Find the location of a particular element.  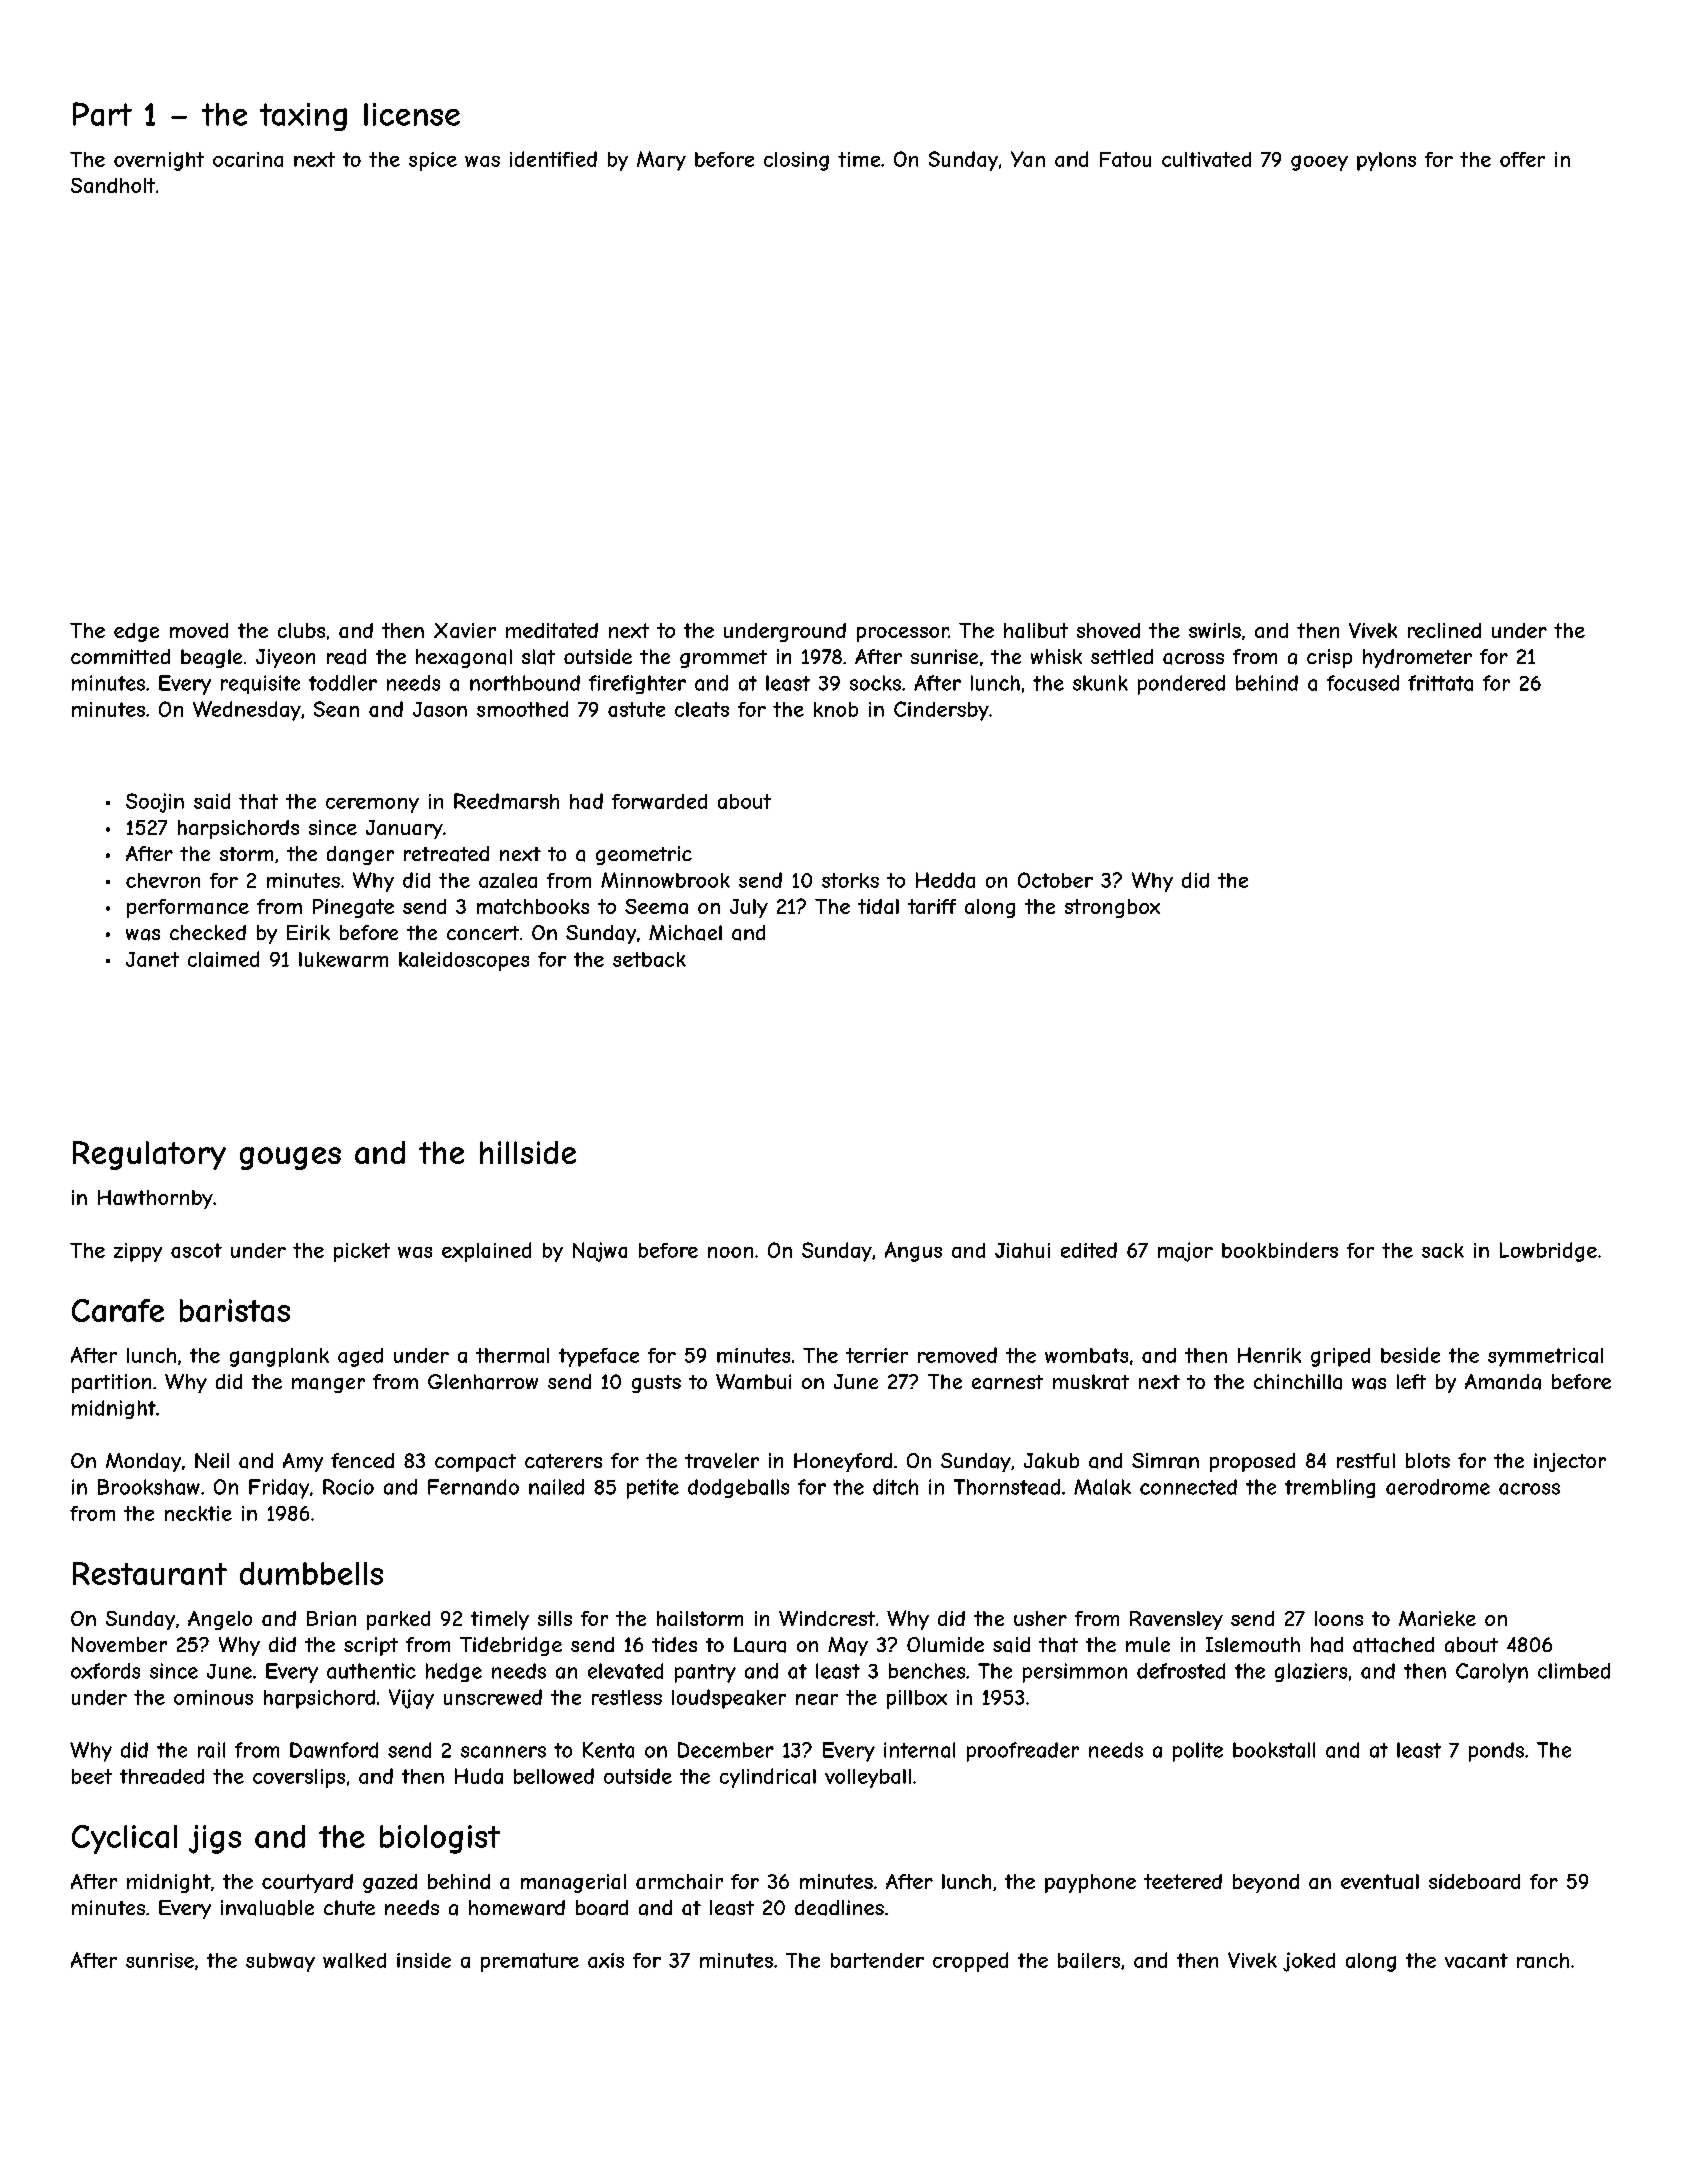

overnight is located at coordinates (159, 161).
